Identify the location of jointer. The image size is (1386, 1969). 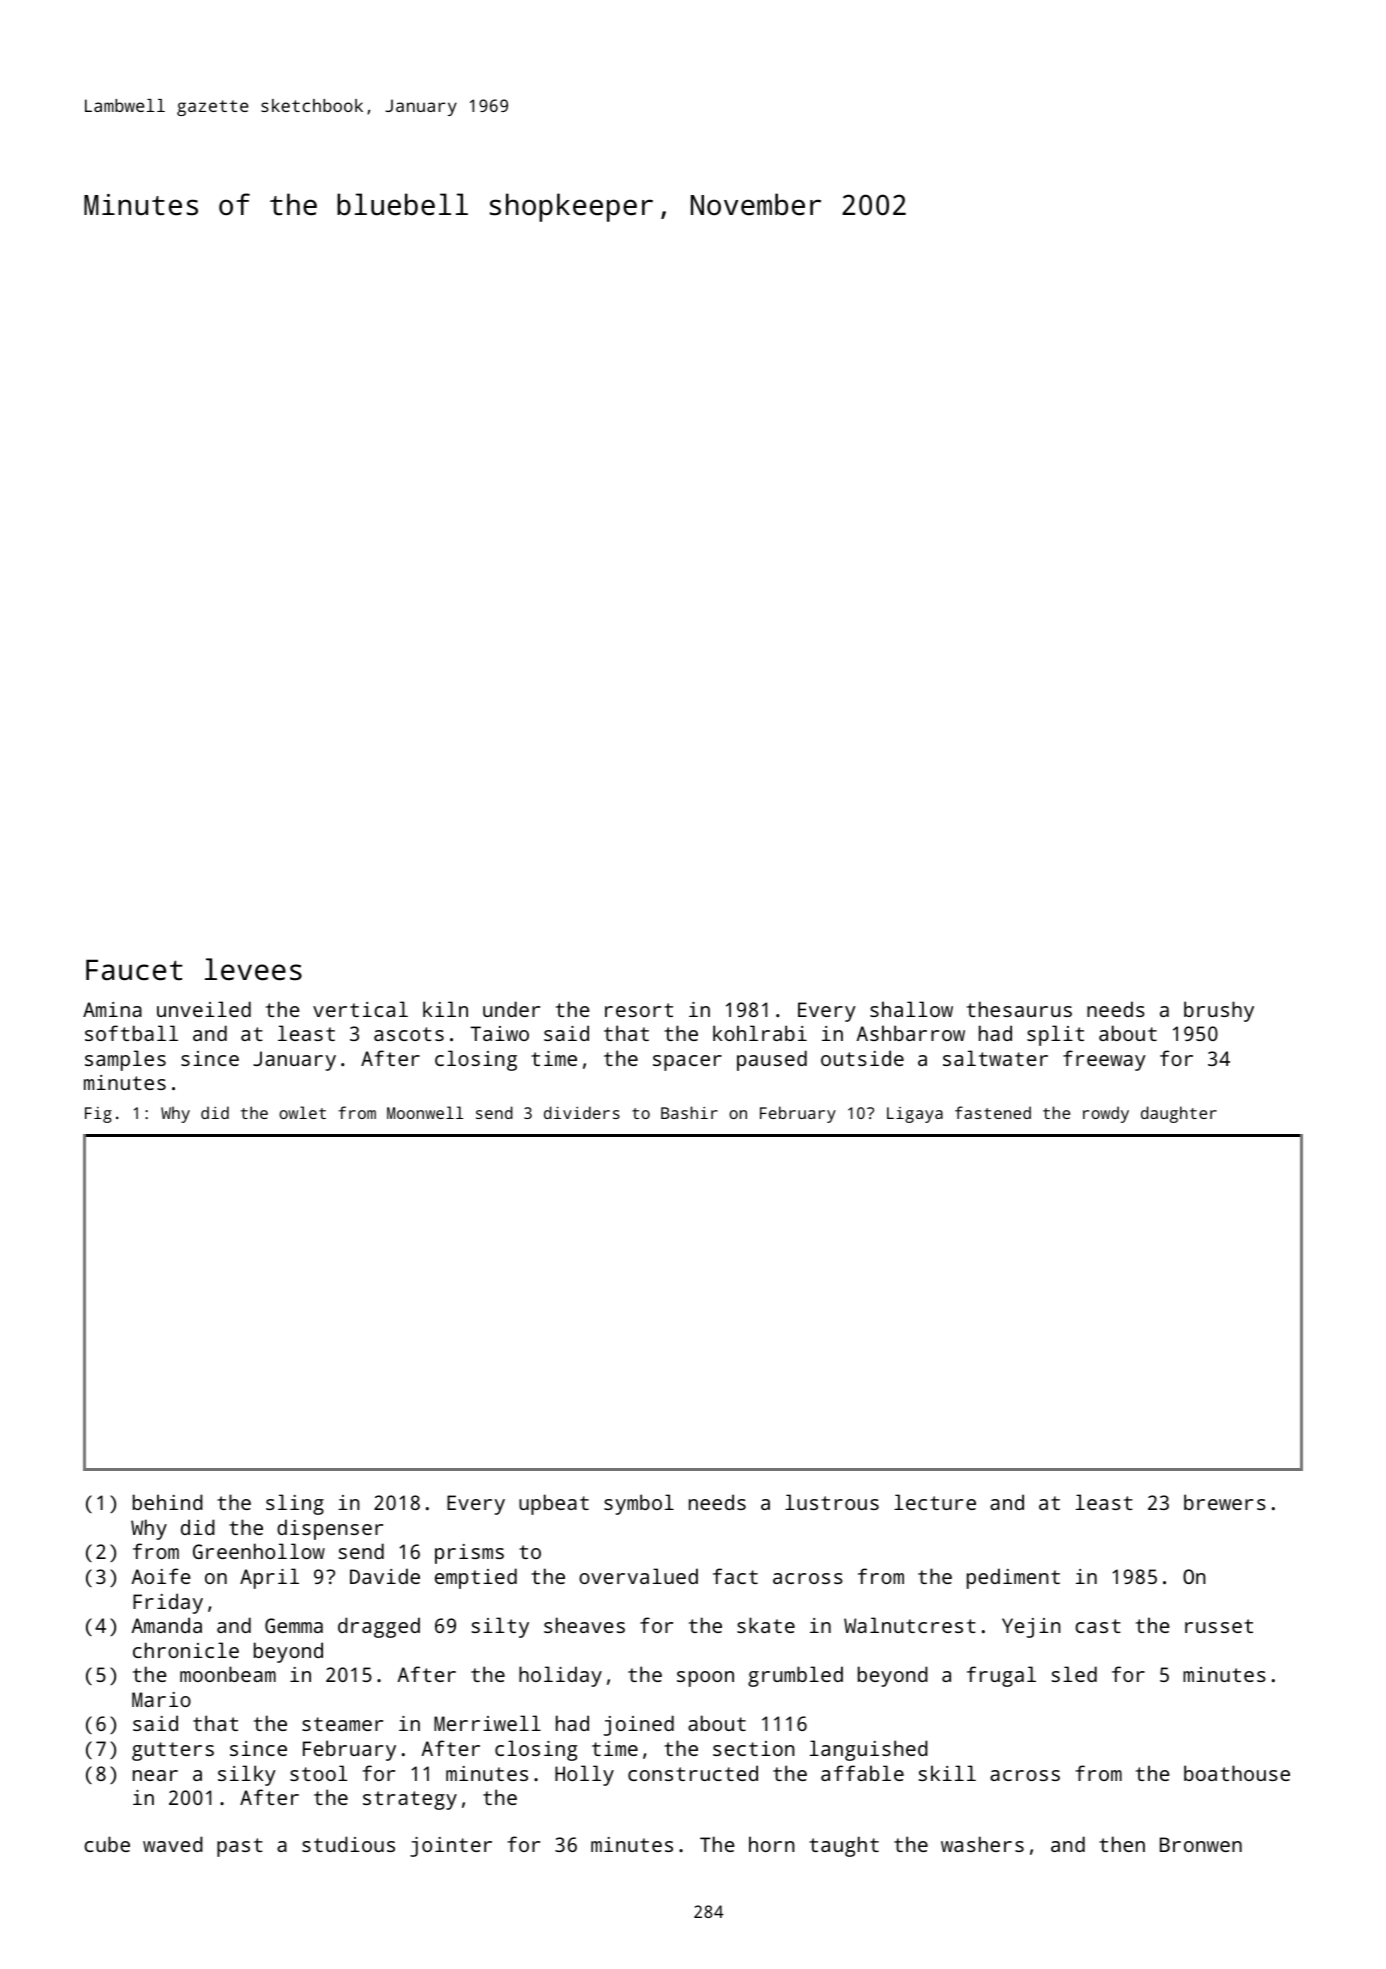
(451, 1847).
